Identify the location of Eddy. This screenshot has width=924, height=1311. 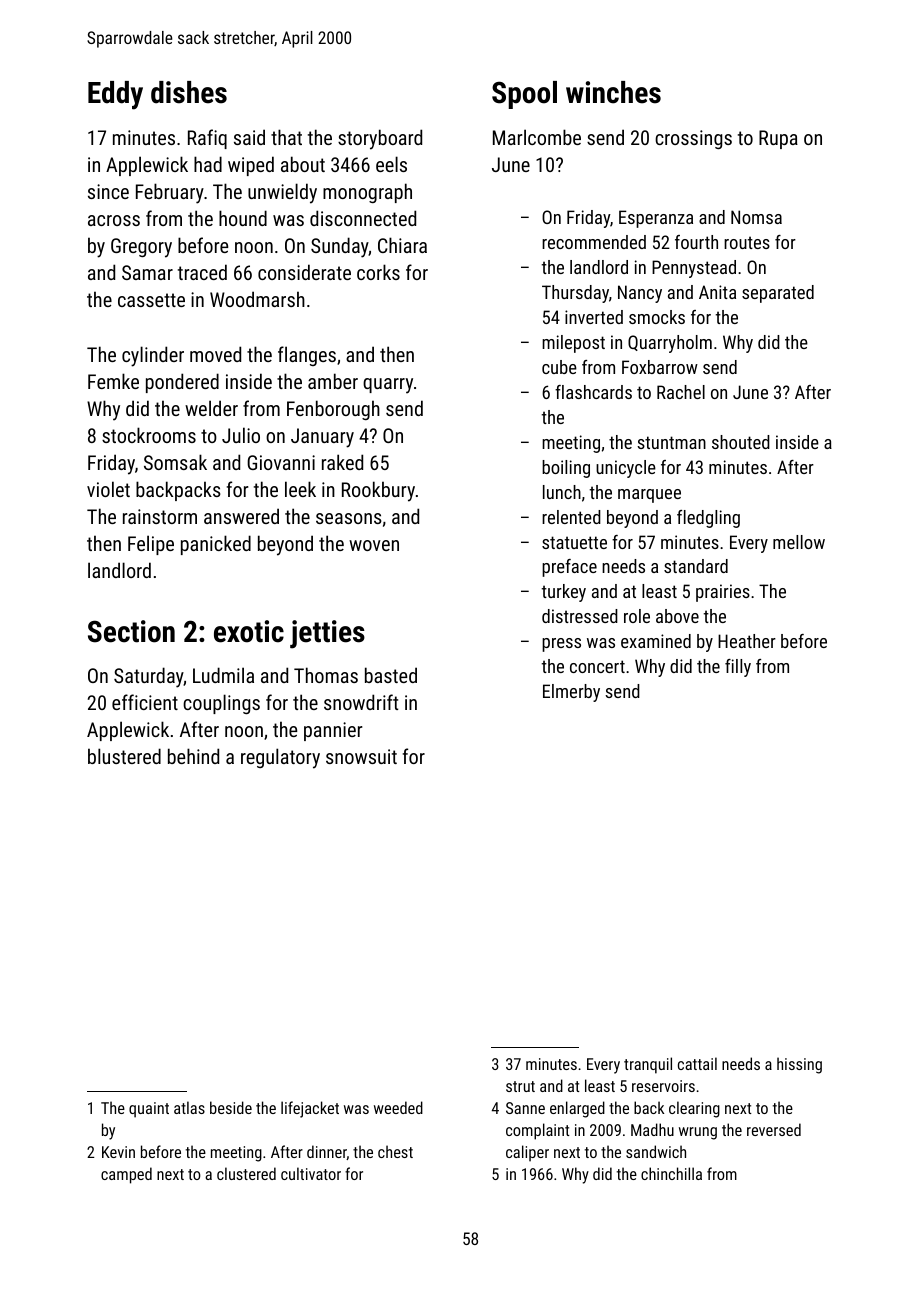
(115, 95).
